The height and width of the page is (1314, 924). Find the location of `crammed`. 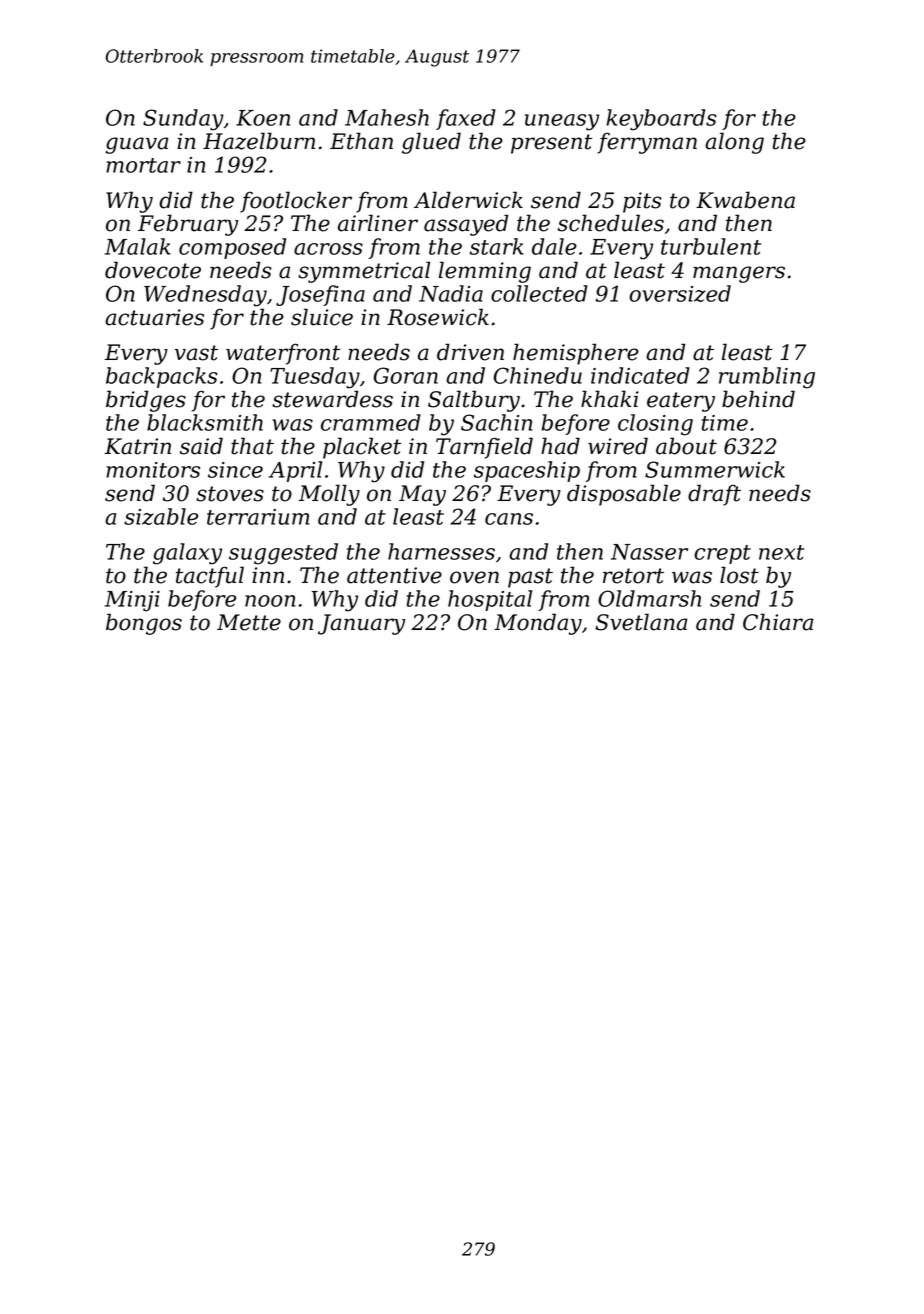

crammed is located at coordinates (371, 422).
